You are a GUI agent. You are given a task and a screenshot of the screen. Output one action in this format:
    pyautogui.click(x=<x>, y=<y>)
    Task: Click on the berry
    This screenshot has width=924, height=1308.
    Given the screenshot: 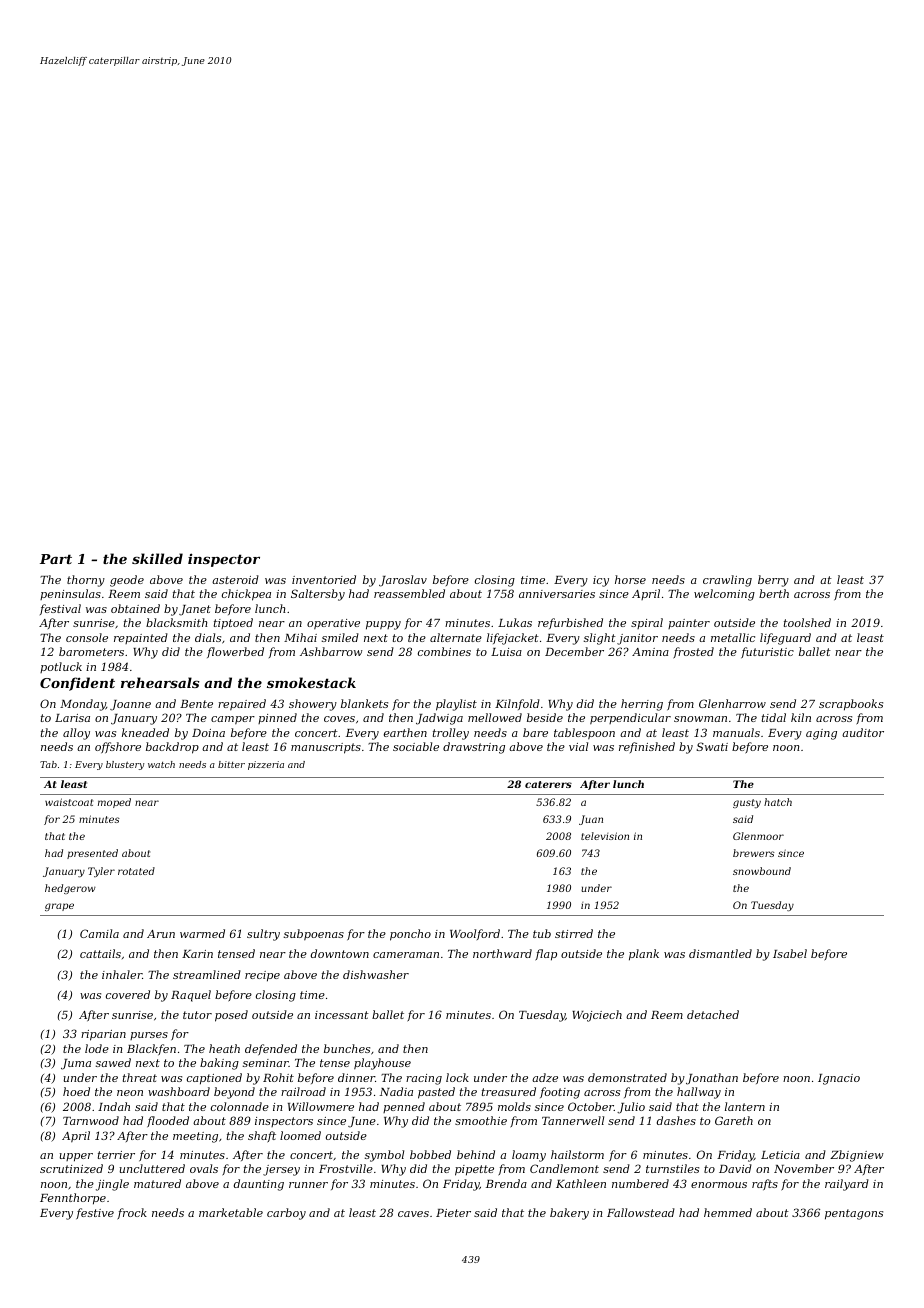 What is the action you would take?
    pyautogui.click(x=773, y=581)
